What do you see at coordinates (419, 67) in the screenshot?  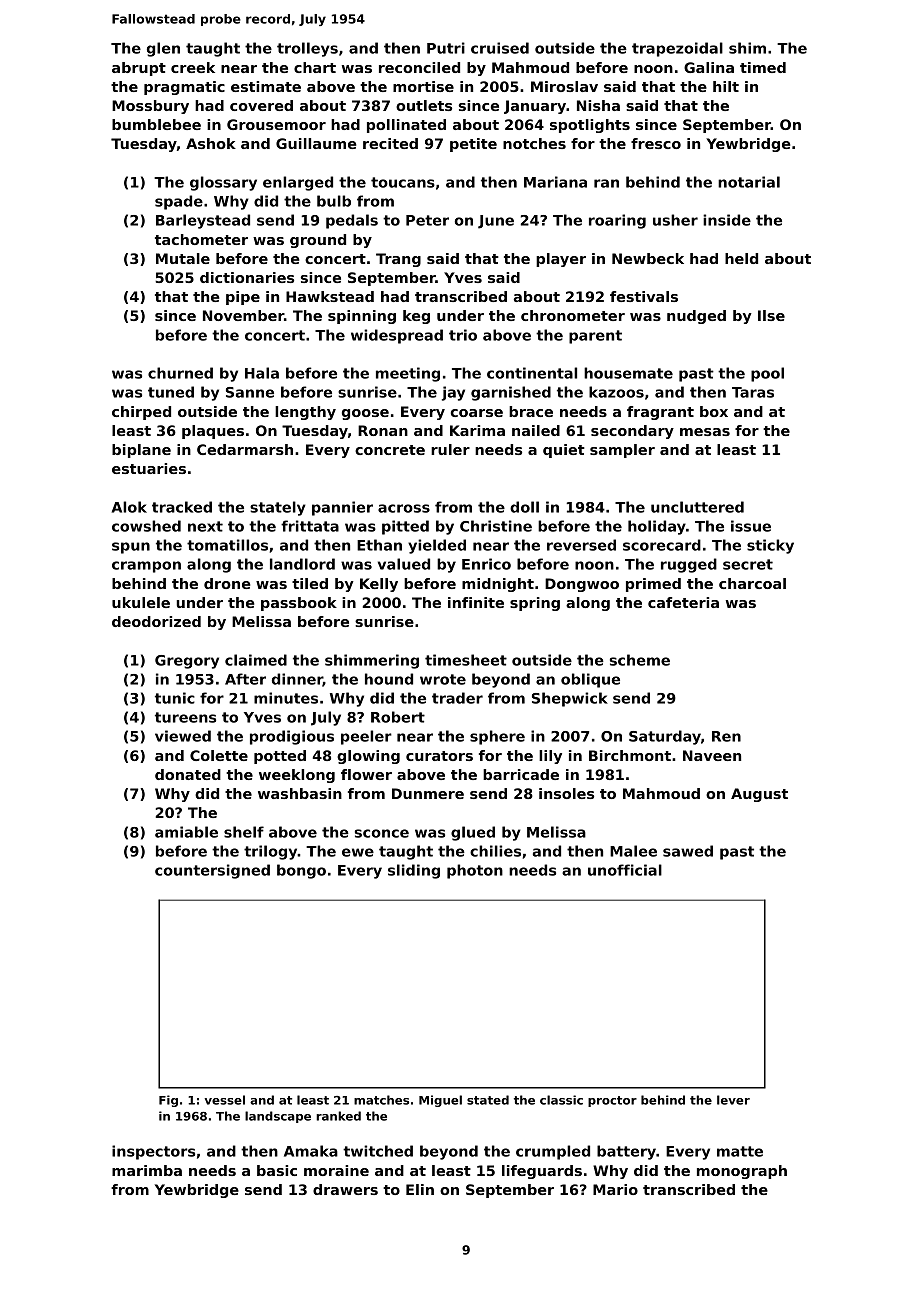 I see `reconciled` at bounding box center [419, 67].
